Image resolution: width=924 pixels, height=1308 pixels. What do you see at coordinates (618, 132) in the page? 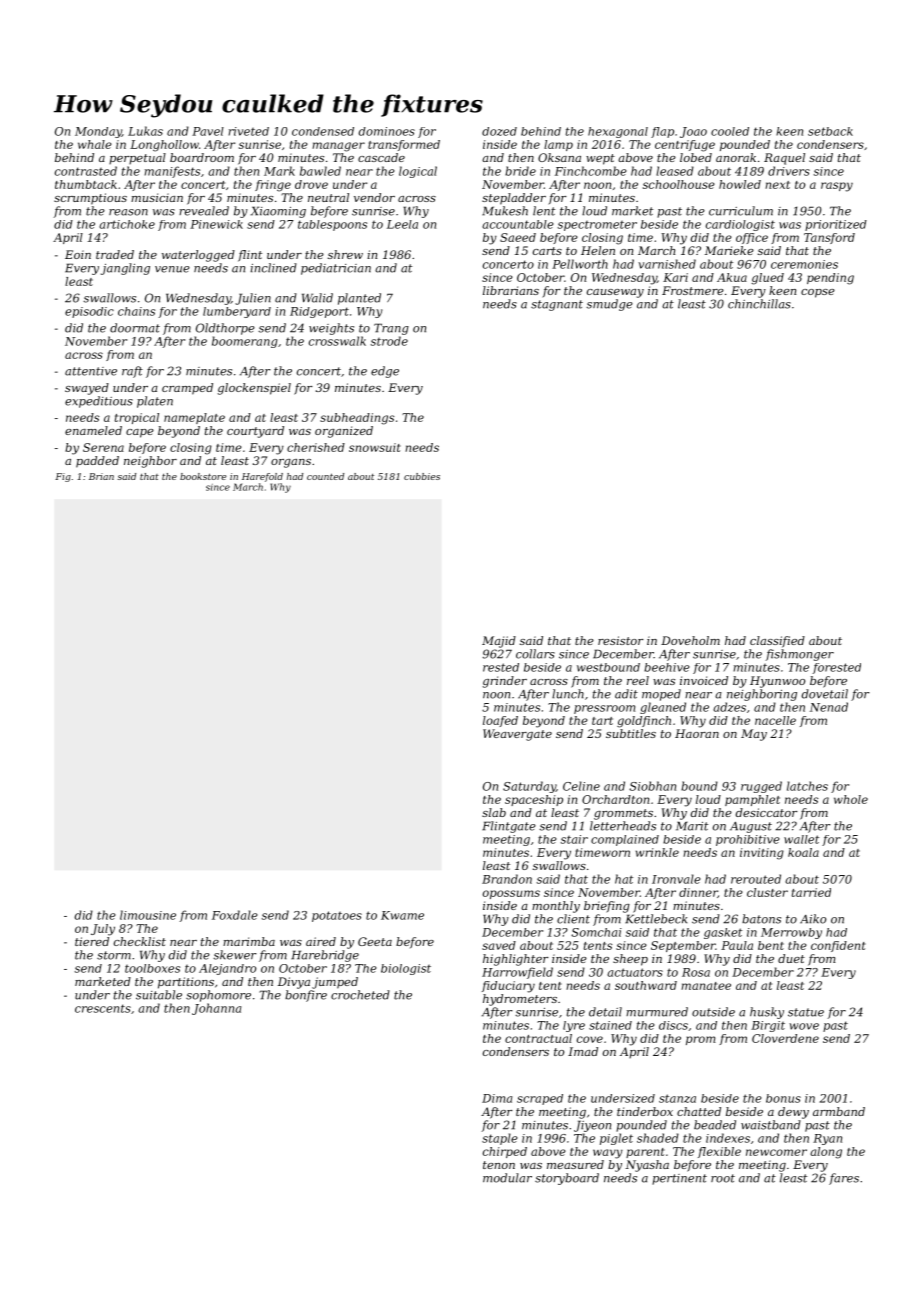
I see `hexagonal` at bounding box center [618, 132].
